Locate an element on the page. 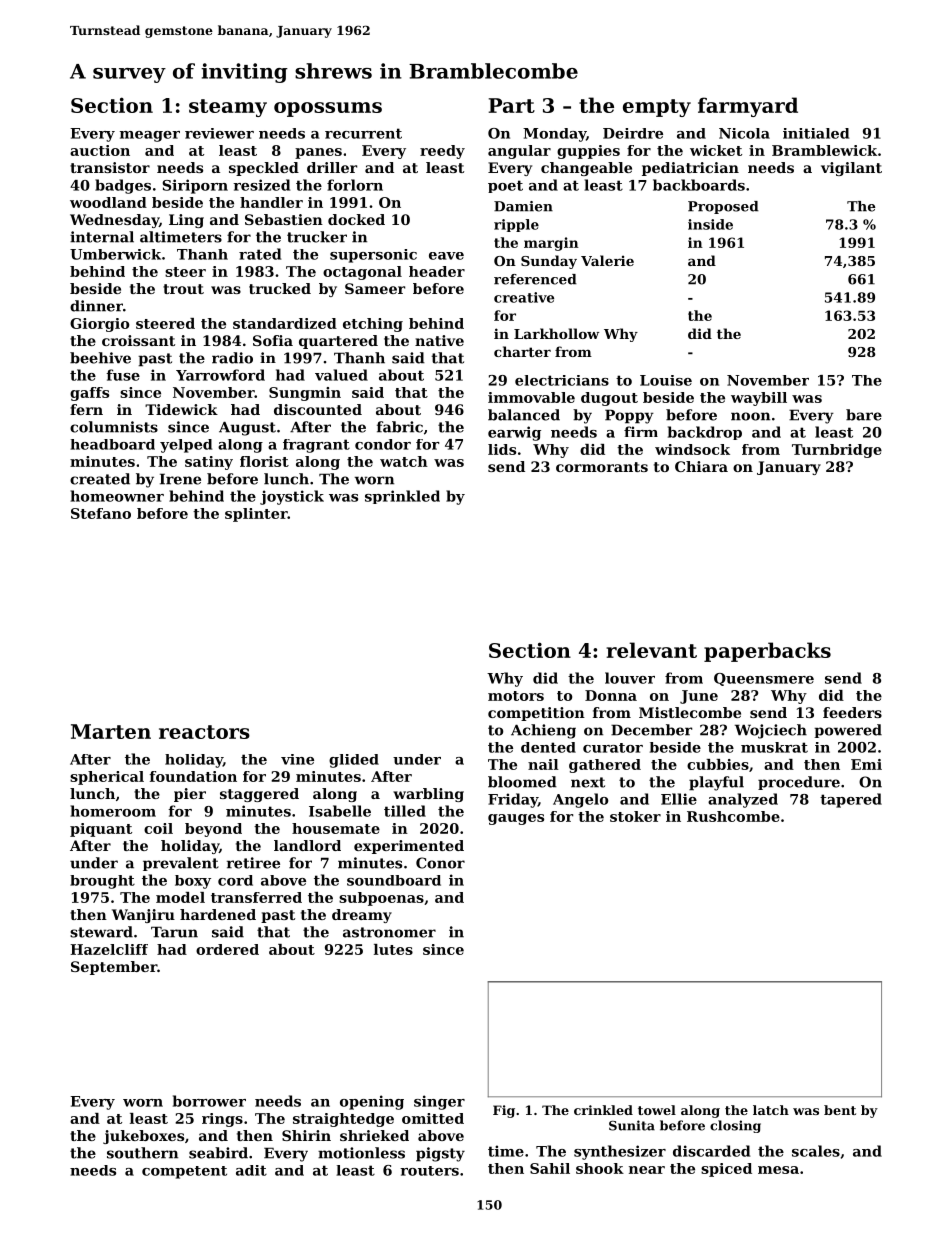  towel is located at coordinates (657, 1110).
